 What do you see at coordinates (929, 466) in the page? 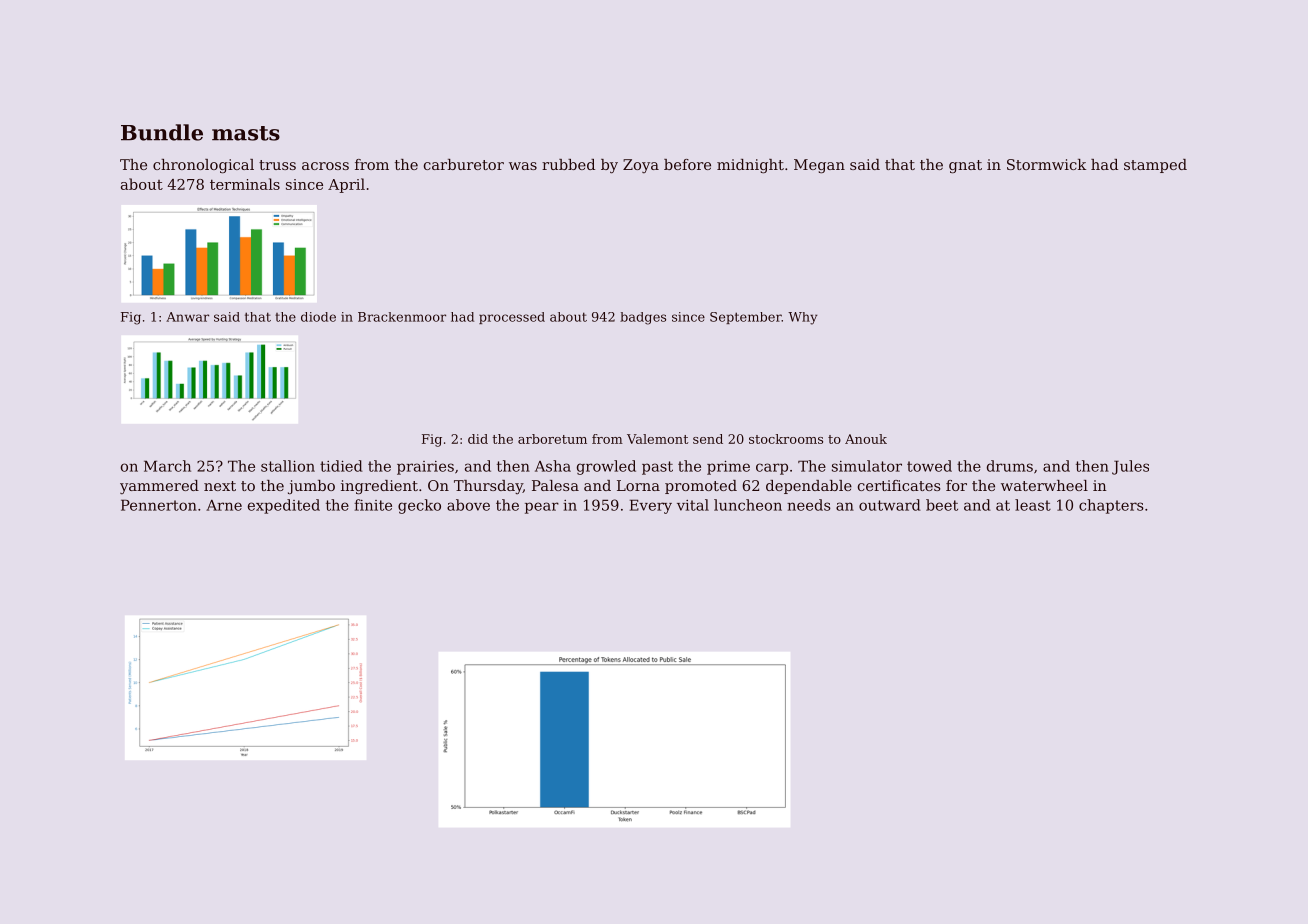
I see `towed` at bounding box center [929, 466].
